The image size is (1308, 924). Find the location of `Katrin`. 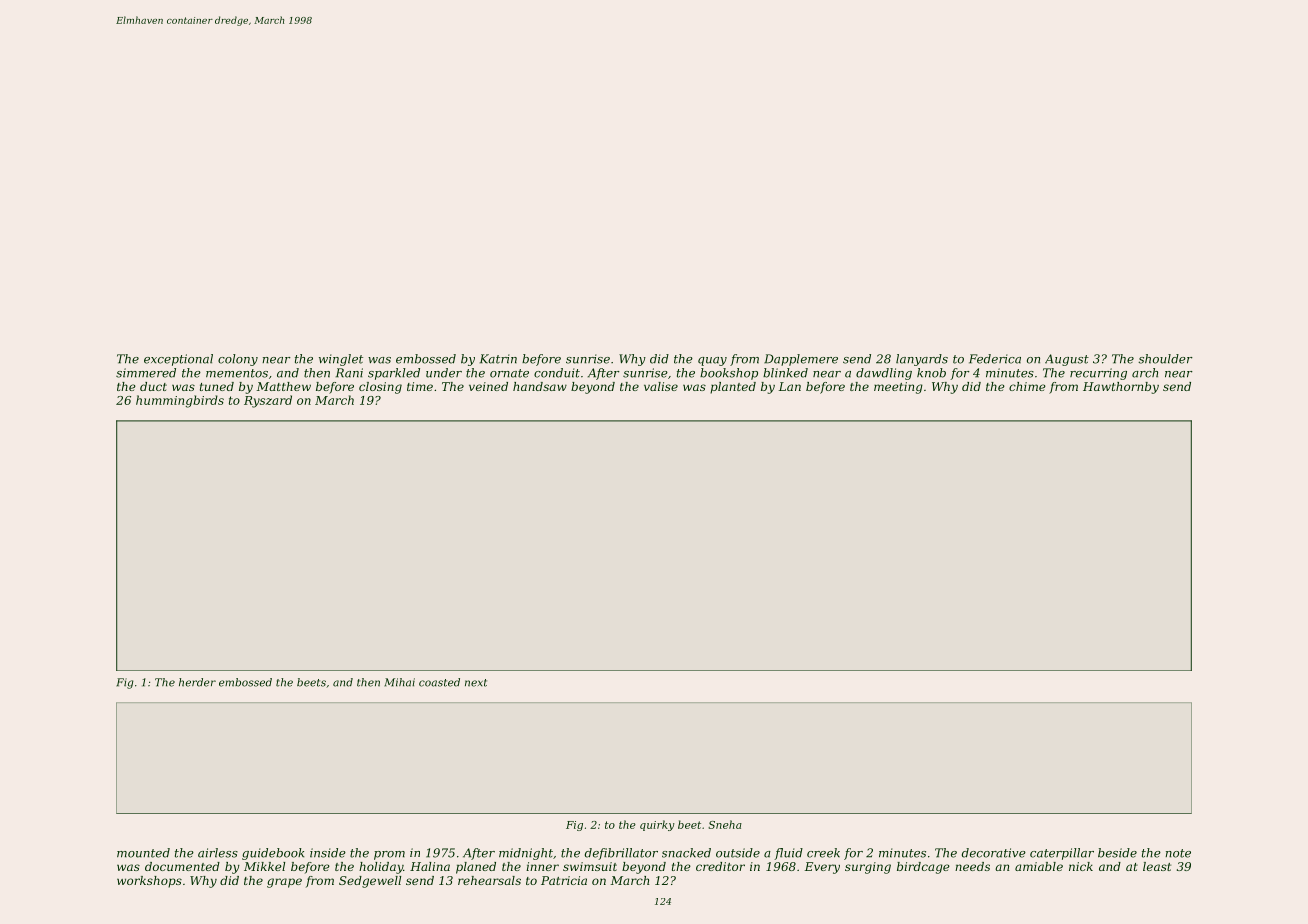

Katrin is located at coordinates (498, 359).
